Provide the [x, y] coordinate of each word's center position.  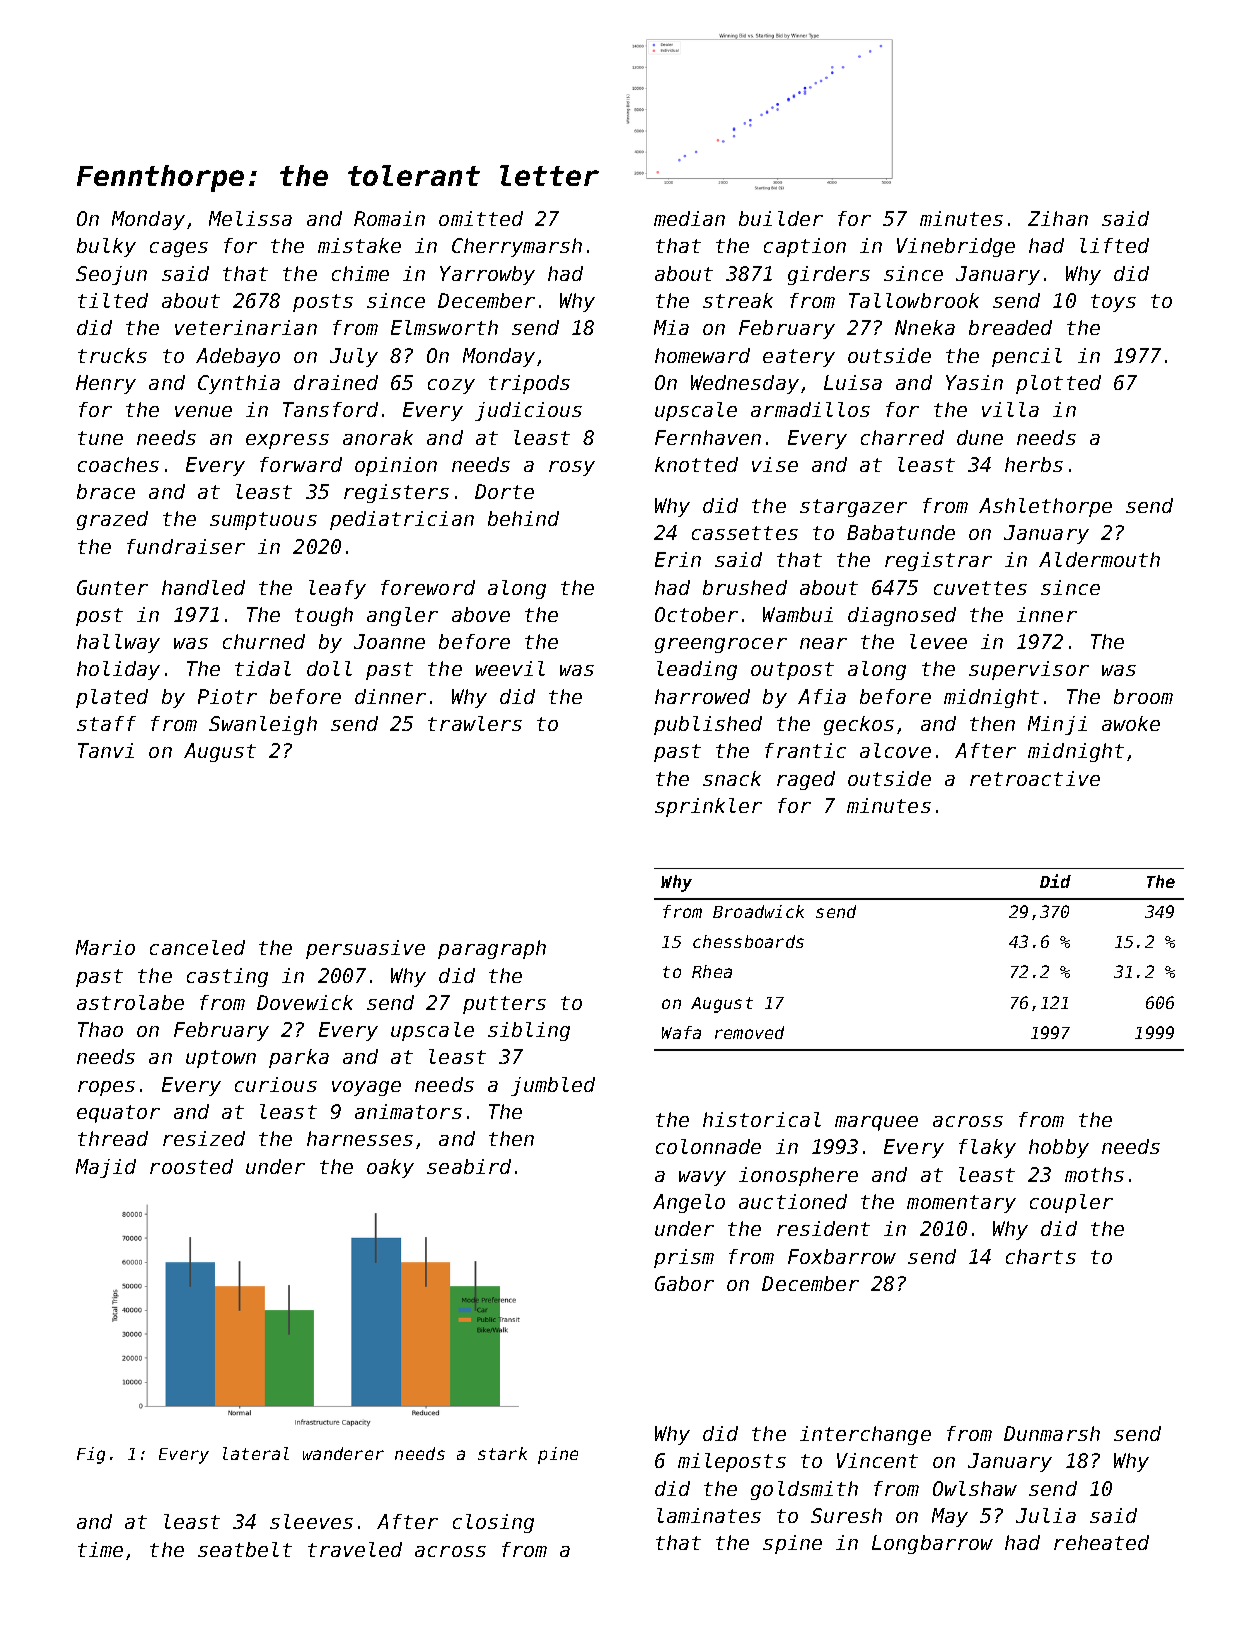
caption [805, 247]
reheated [1101, 1542]
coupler [1071, 1203]
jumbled [553, 1086]
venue [203, 411]
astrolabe [130, 1002]
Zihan [1058, 218]
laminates [709, 1515]
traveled [355, 1549]
